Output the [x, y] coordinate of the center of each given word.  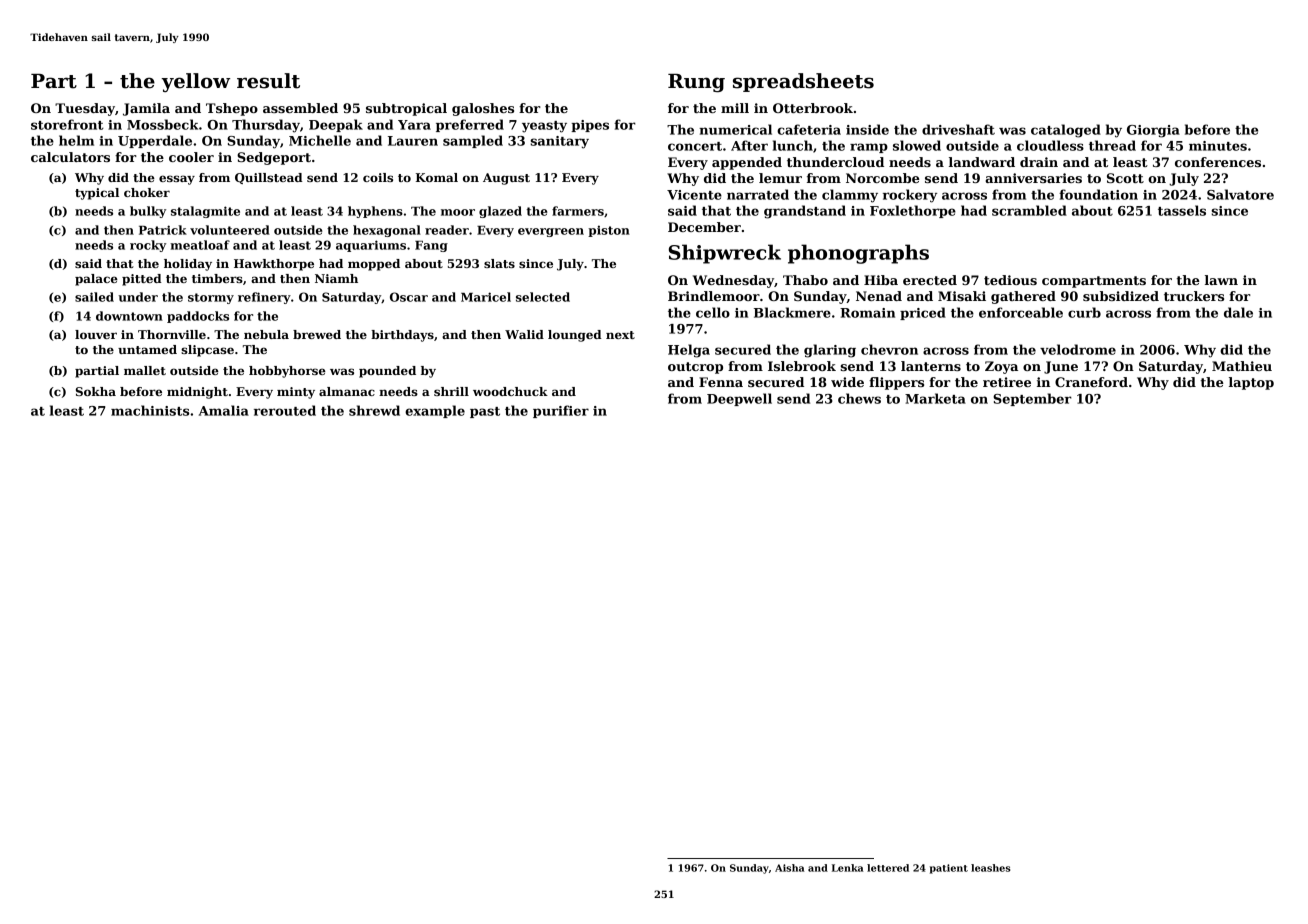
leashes [991, 868]
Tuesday [85, 109]
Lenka [847, 868]
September [1032, 399]
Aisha [789, 868]
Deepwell [739, 399]
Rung [696, 83]
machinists [150, 410]
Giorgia [1153, 131]
